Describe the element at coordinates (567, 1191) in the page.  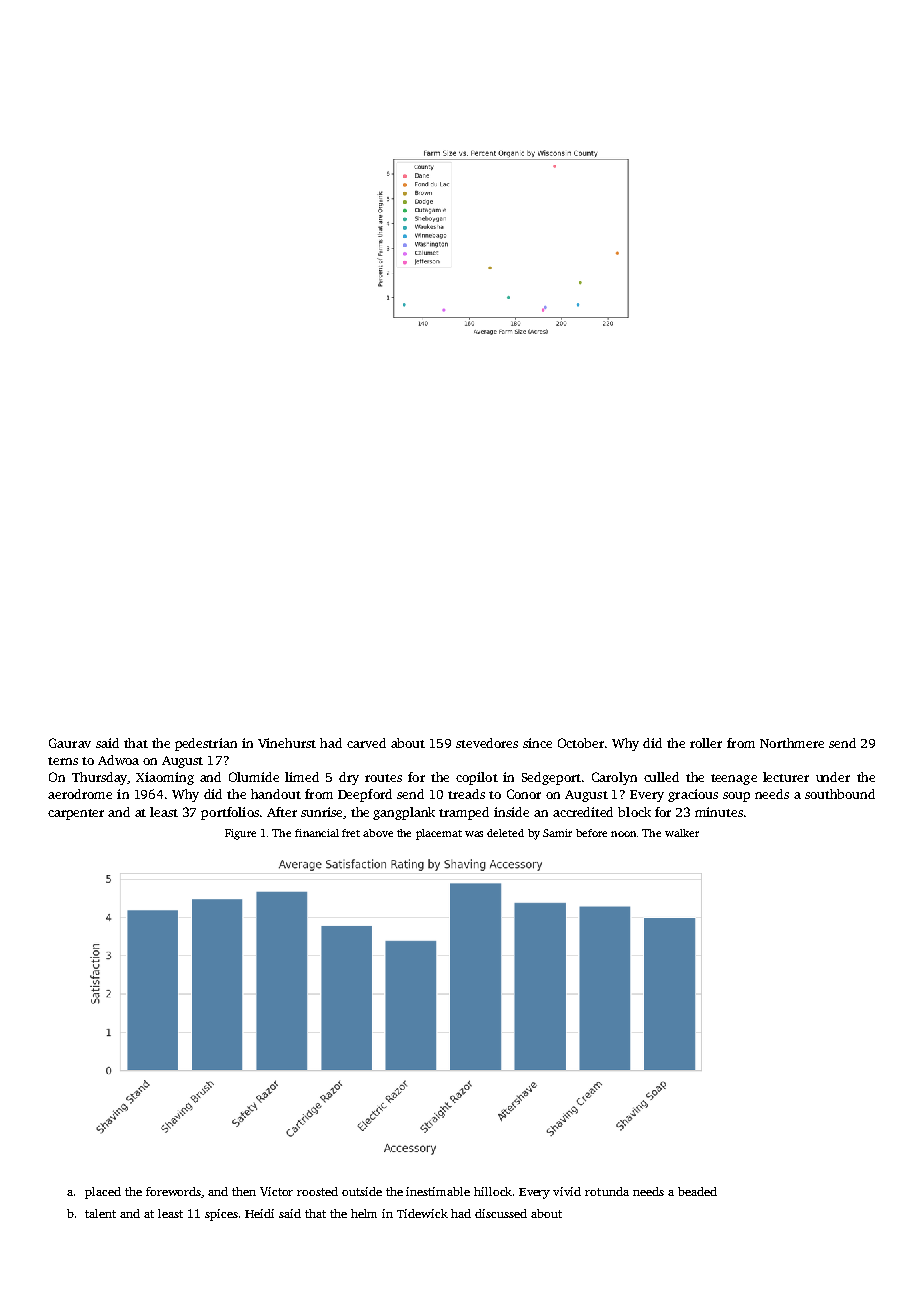
I see `vivid` at that location.
